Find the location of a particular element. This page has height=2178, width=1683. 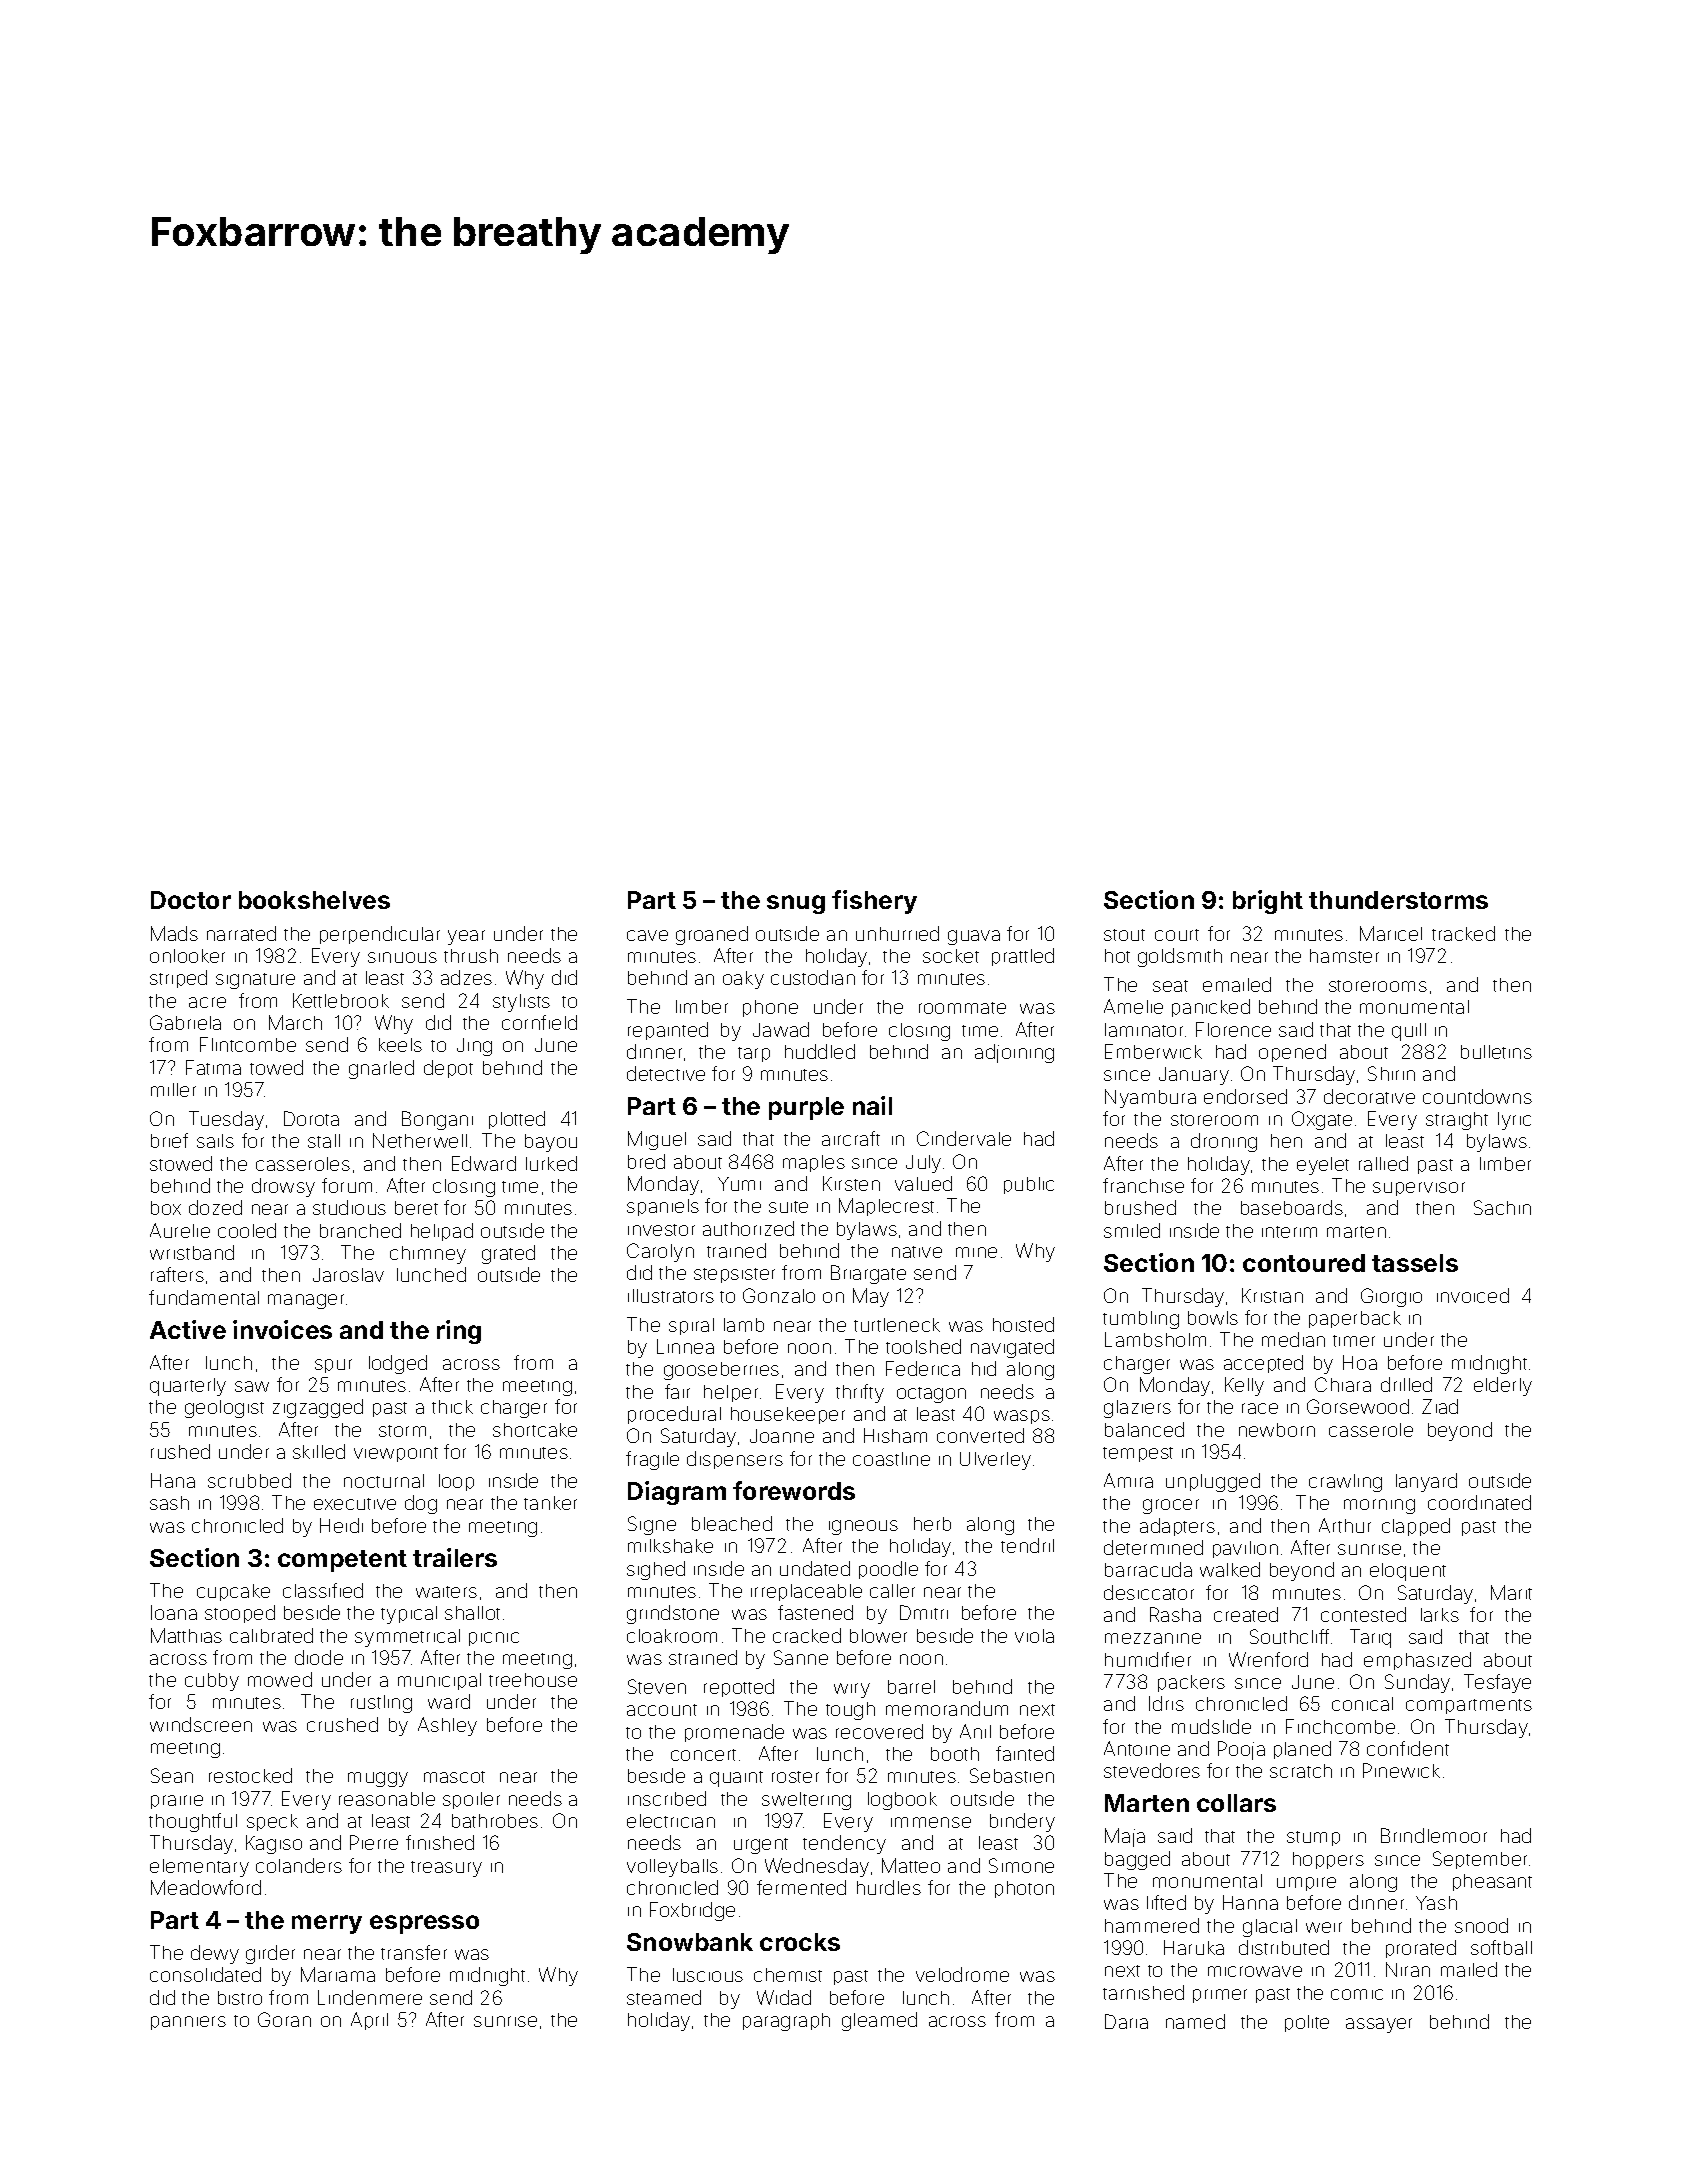

spur is located at coordinates (333, 1366).
